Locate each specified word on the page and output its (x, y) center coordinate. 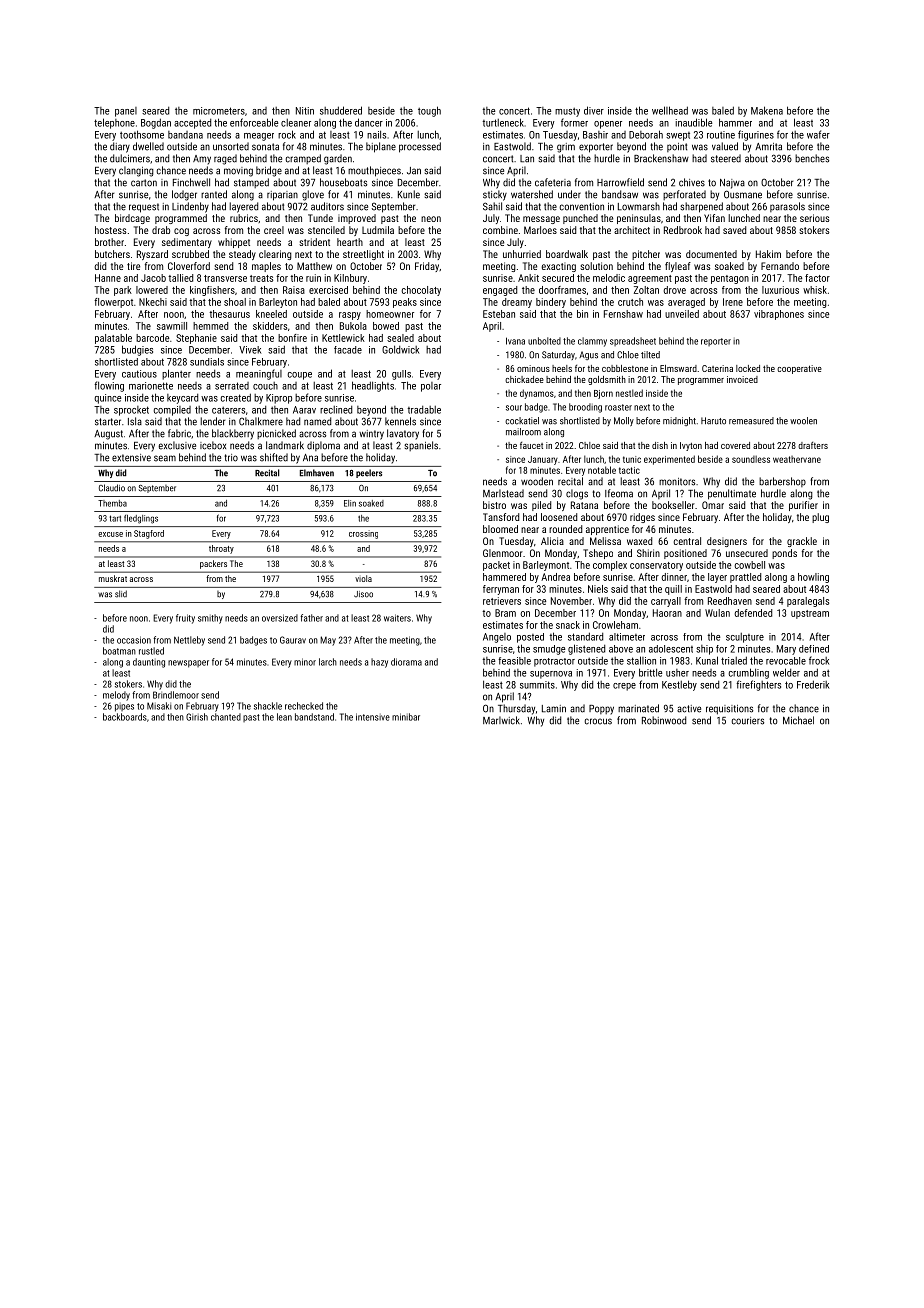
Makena (767, 110)
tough (429, 111)
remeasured (751, 421)
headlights (373, 386)
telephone (114, 123)
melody (116, 696)
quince (107, 399)
